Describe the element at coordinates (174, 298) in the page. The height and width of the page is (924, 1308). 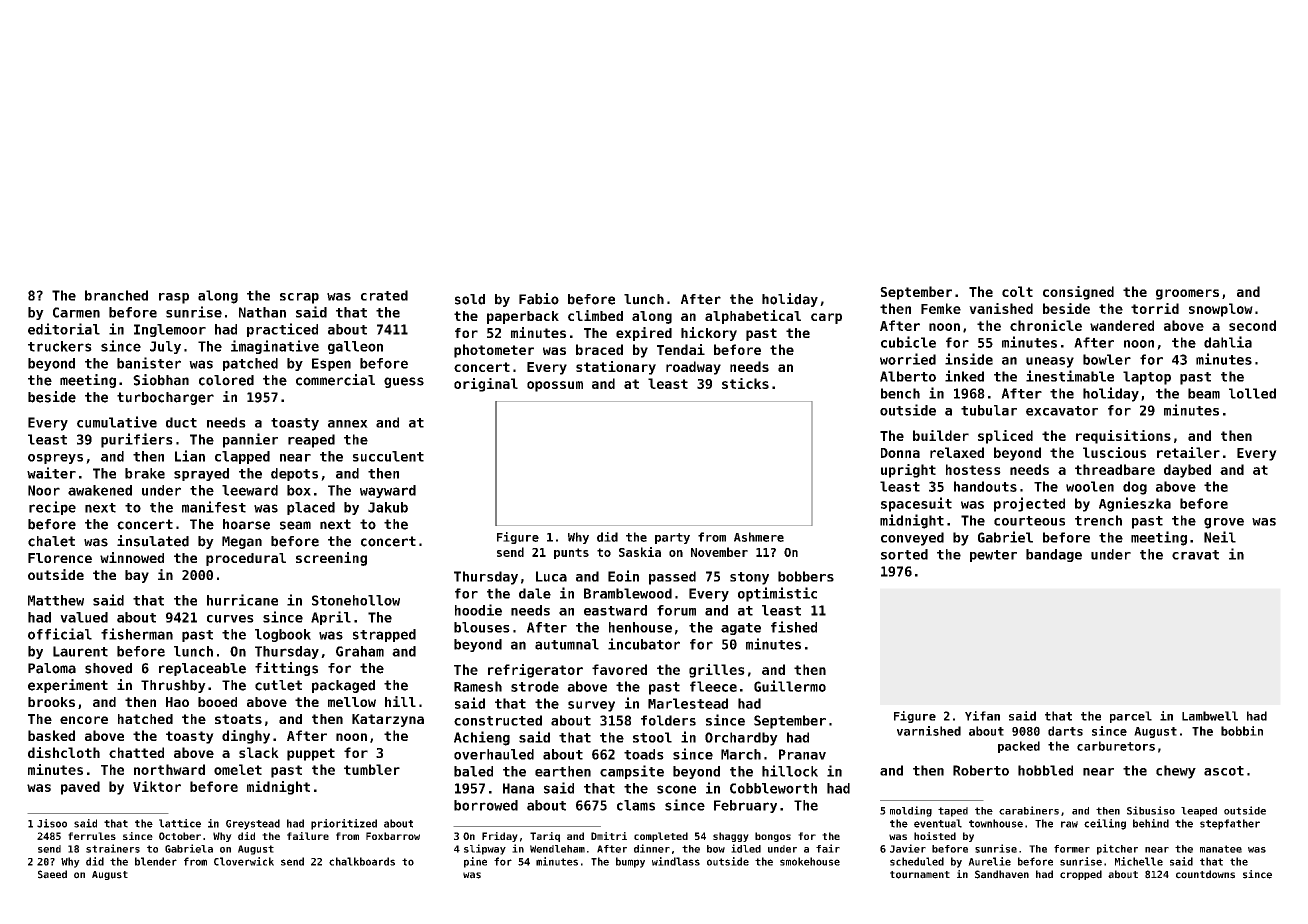
I see `rasp` at that location.
